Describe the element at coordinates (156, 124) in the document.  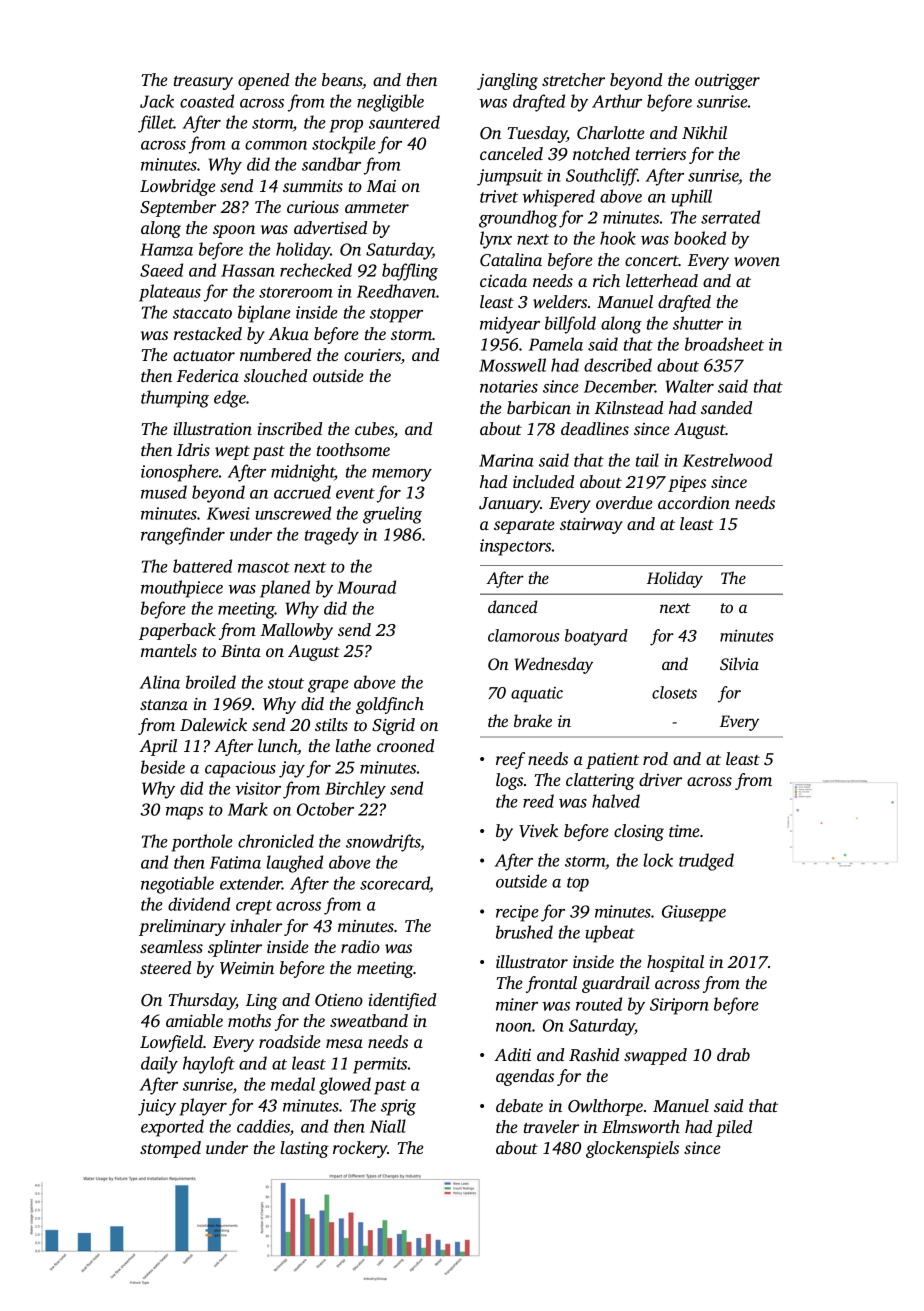
I see `fillet` at that location.
